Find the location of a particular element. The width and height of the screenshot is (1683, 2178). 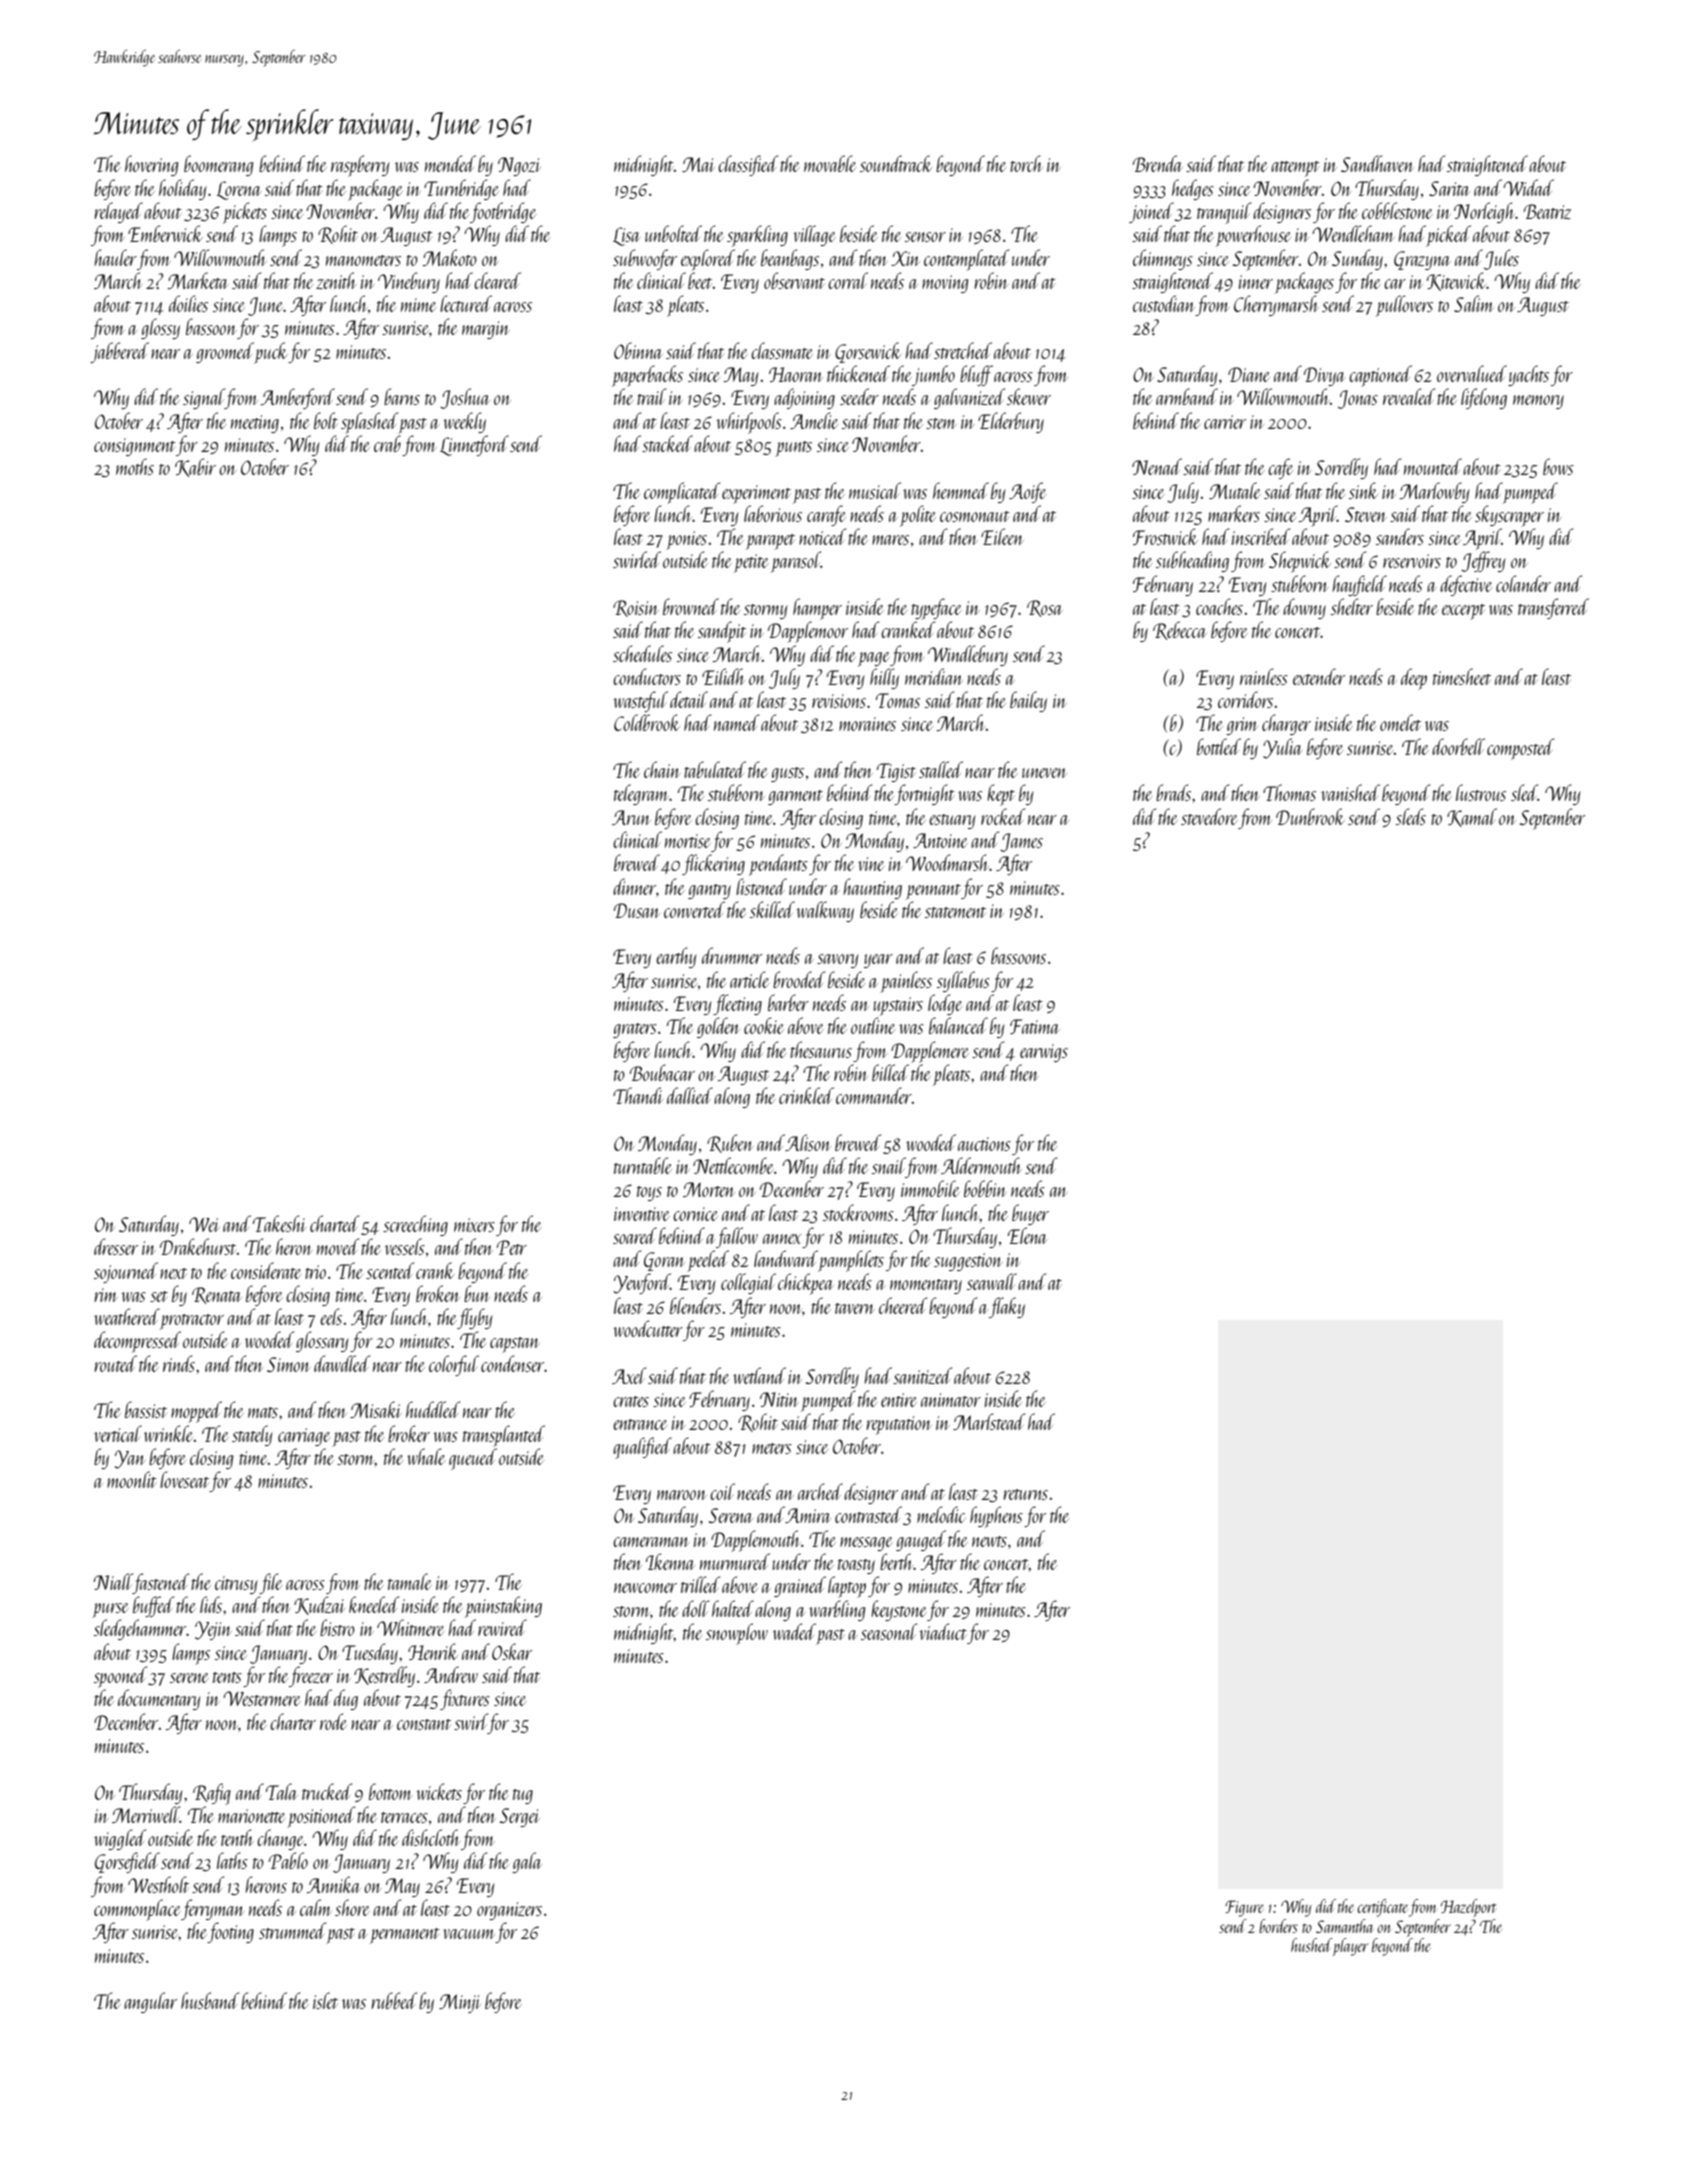

moths is located at coordinates (135, 466).
